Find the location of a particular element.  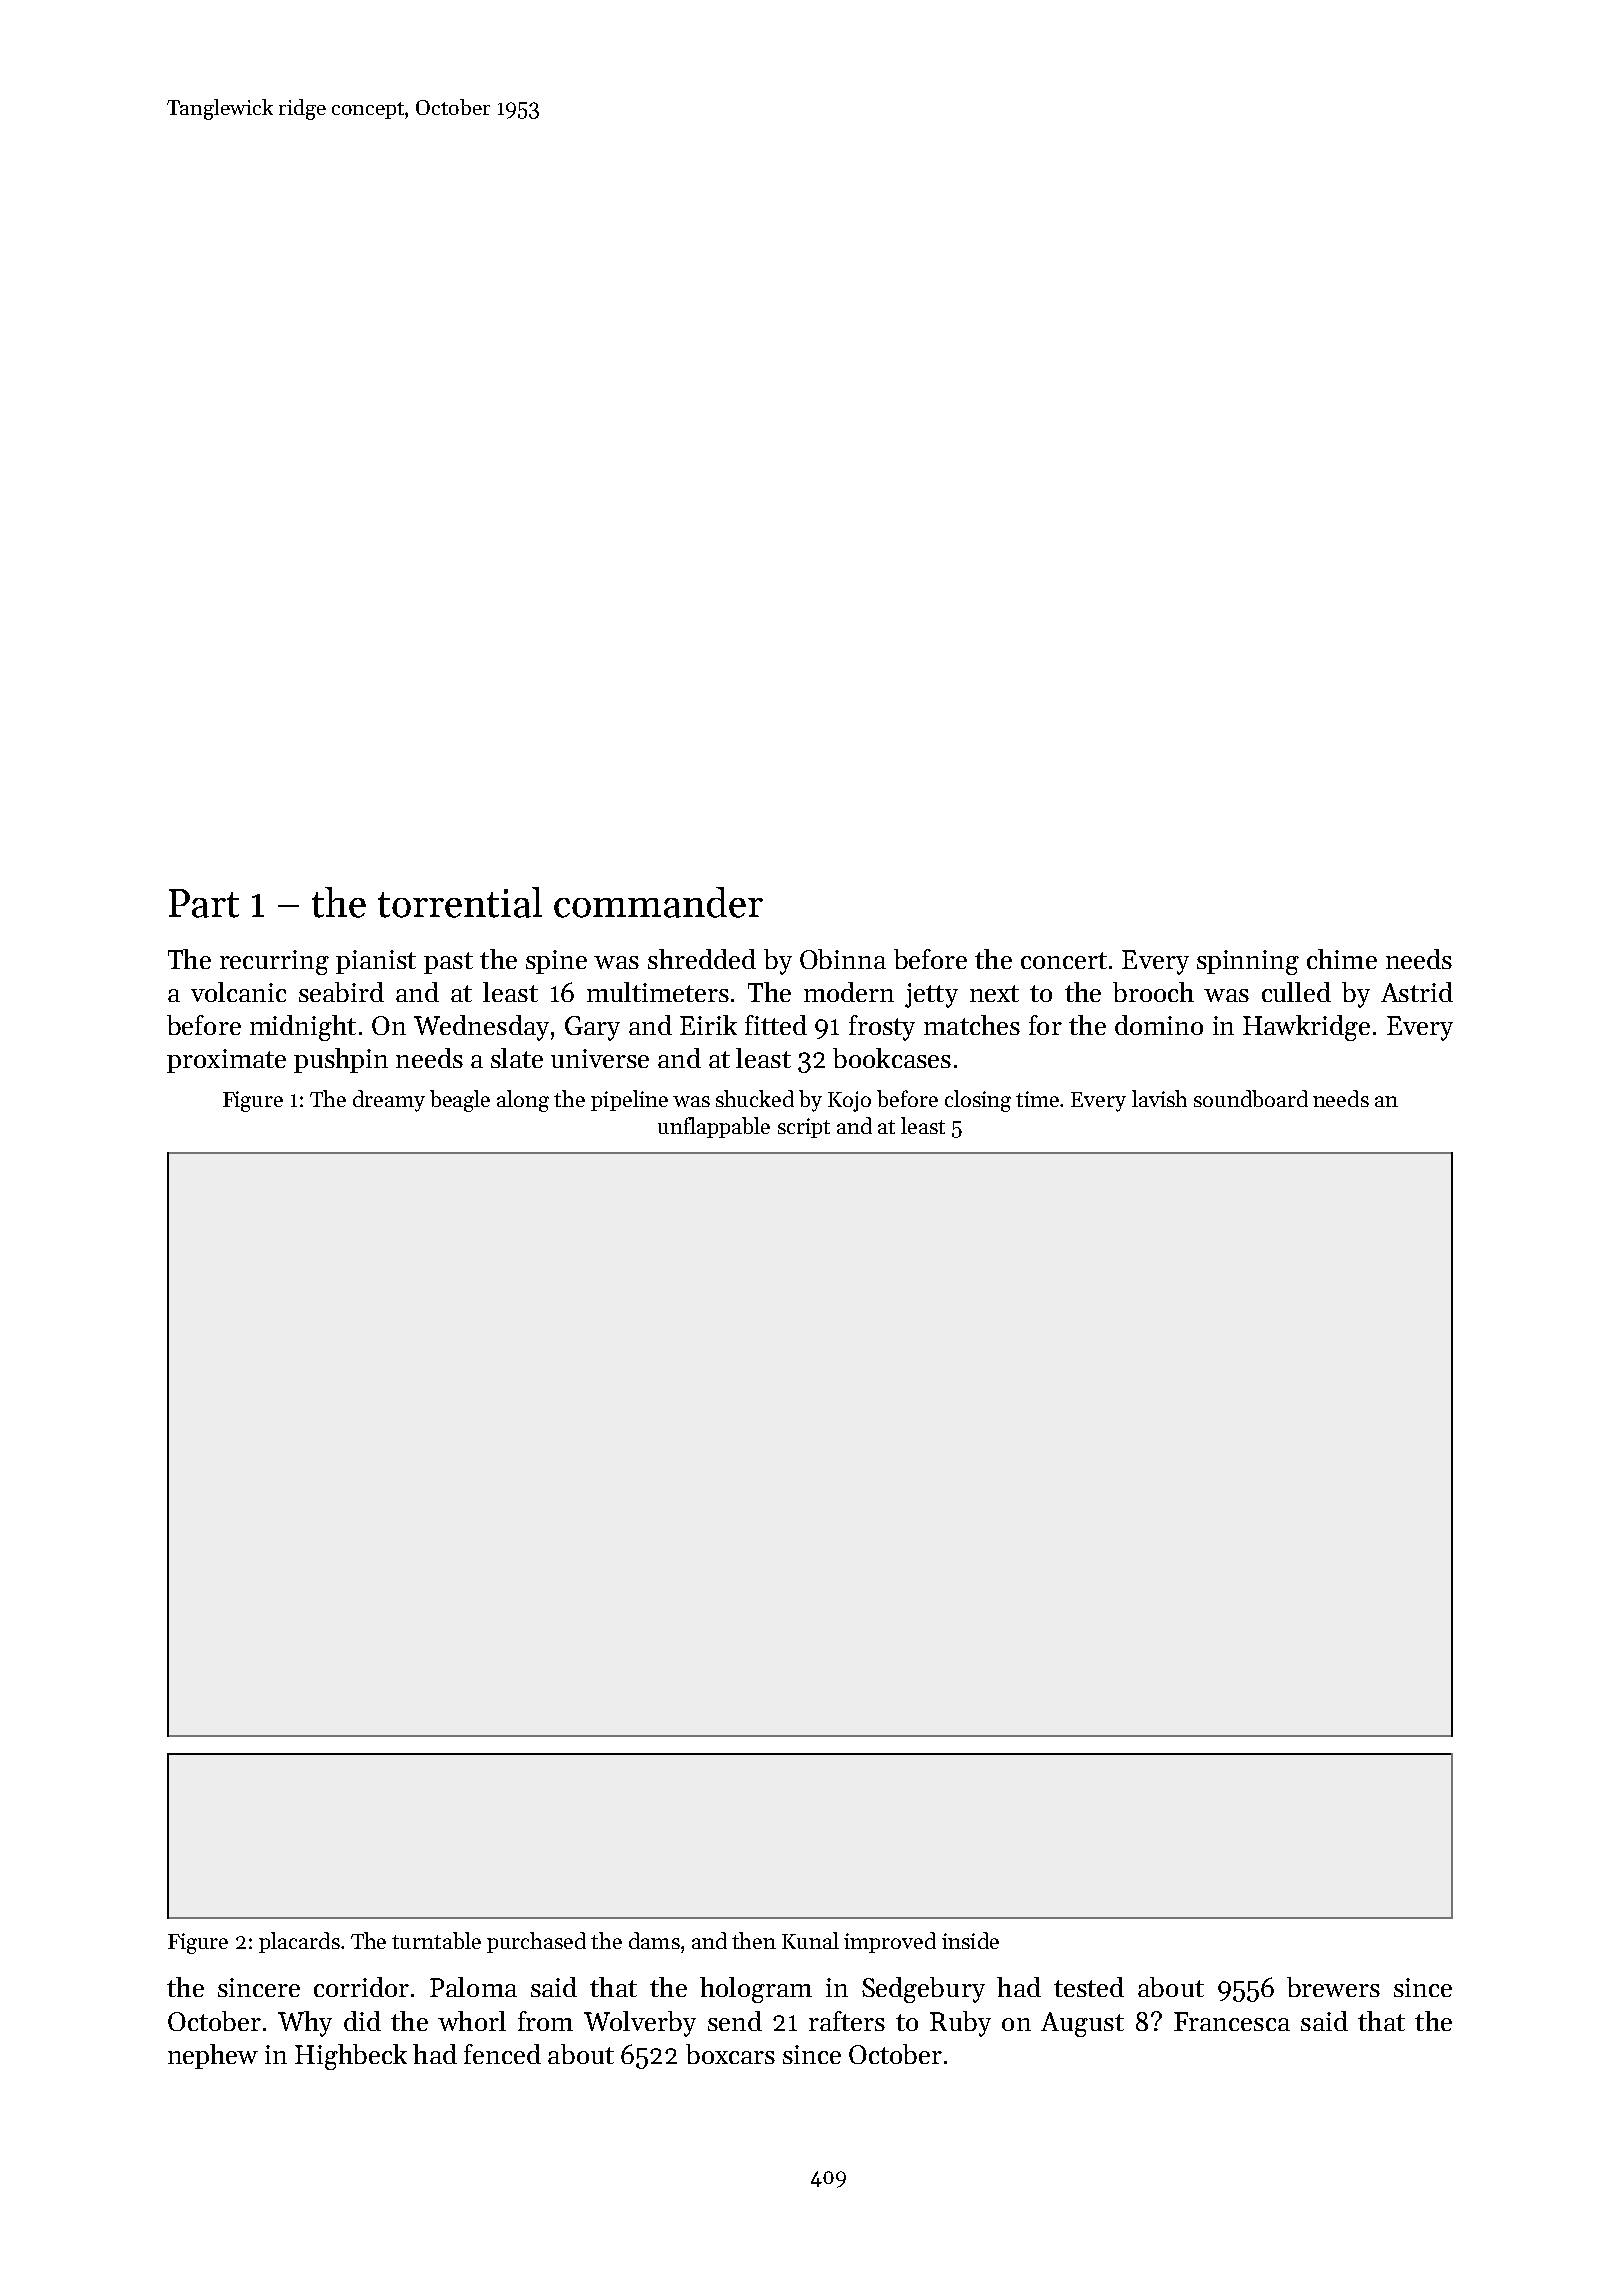

inside is located at coordinates (970, 1940).
